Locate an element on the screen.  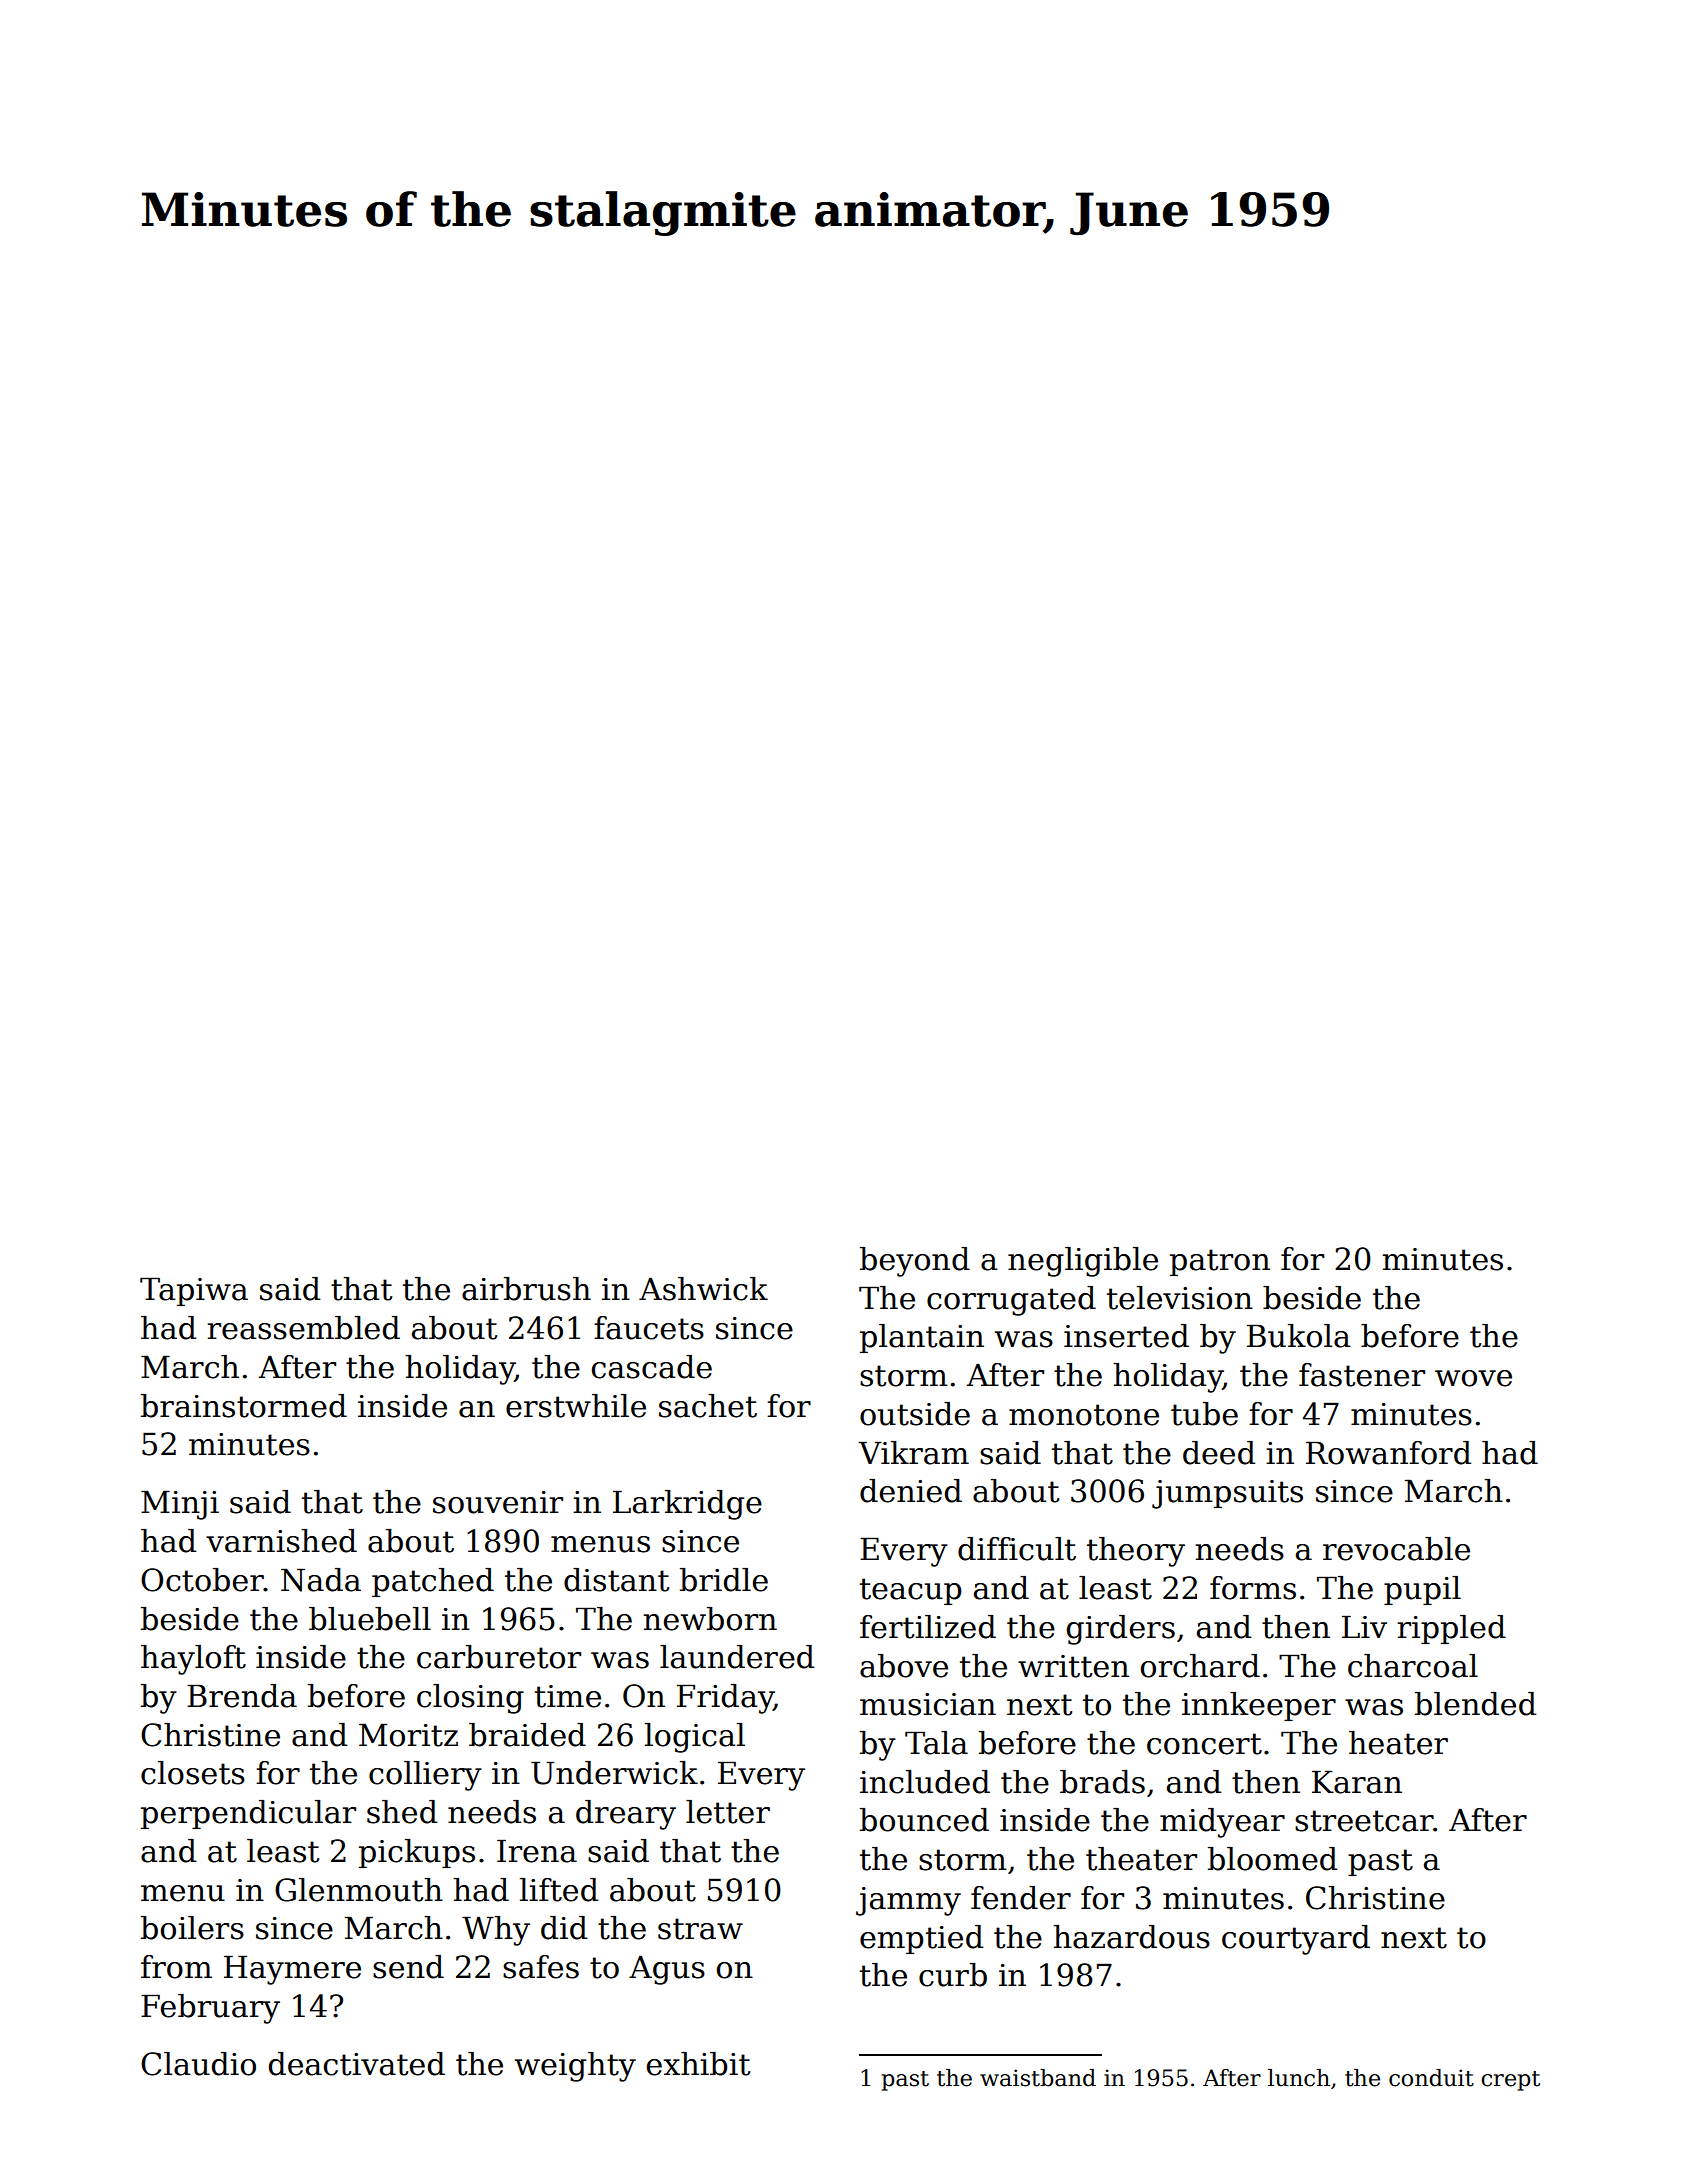
bridle is located at coordinates (724, 1580).
